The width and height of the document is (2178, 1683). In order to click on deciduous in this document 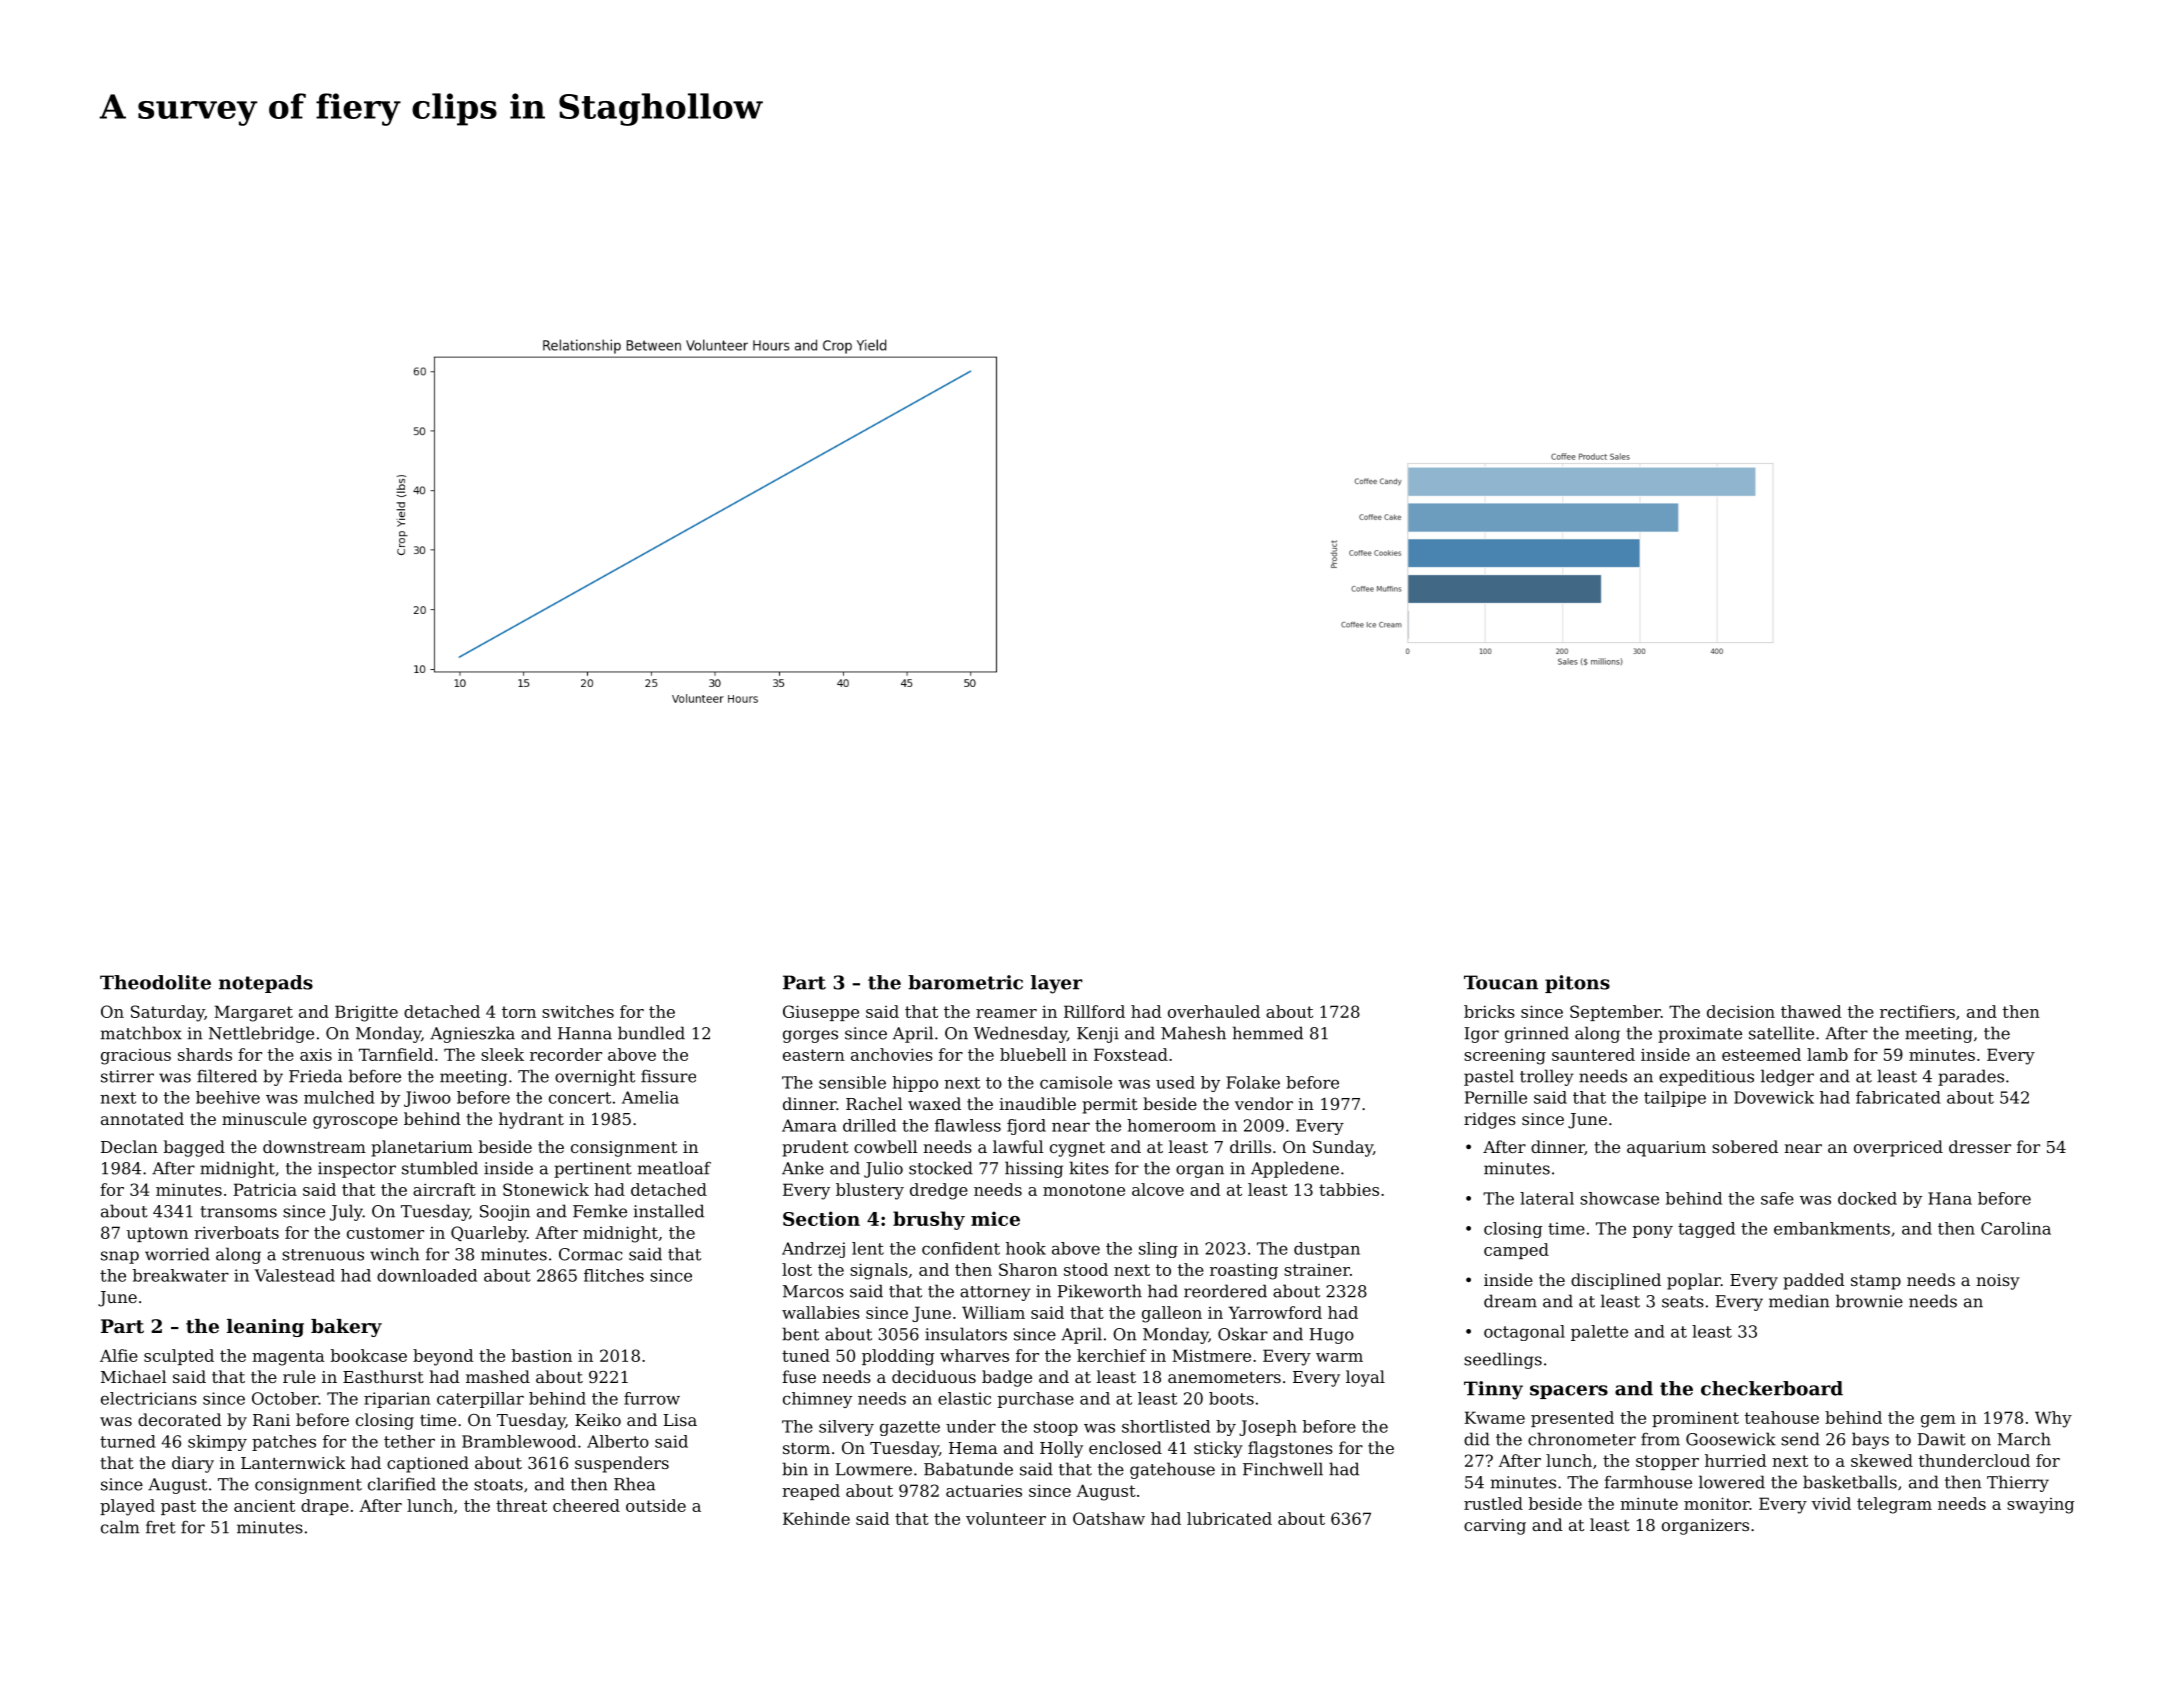, I will do `click(934, 1376)`.
